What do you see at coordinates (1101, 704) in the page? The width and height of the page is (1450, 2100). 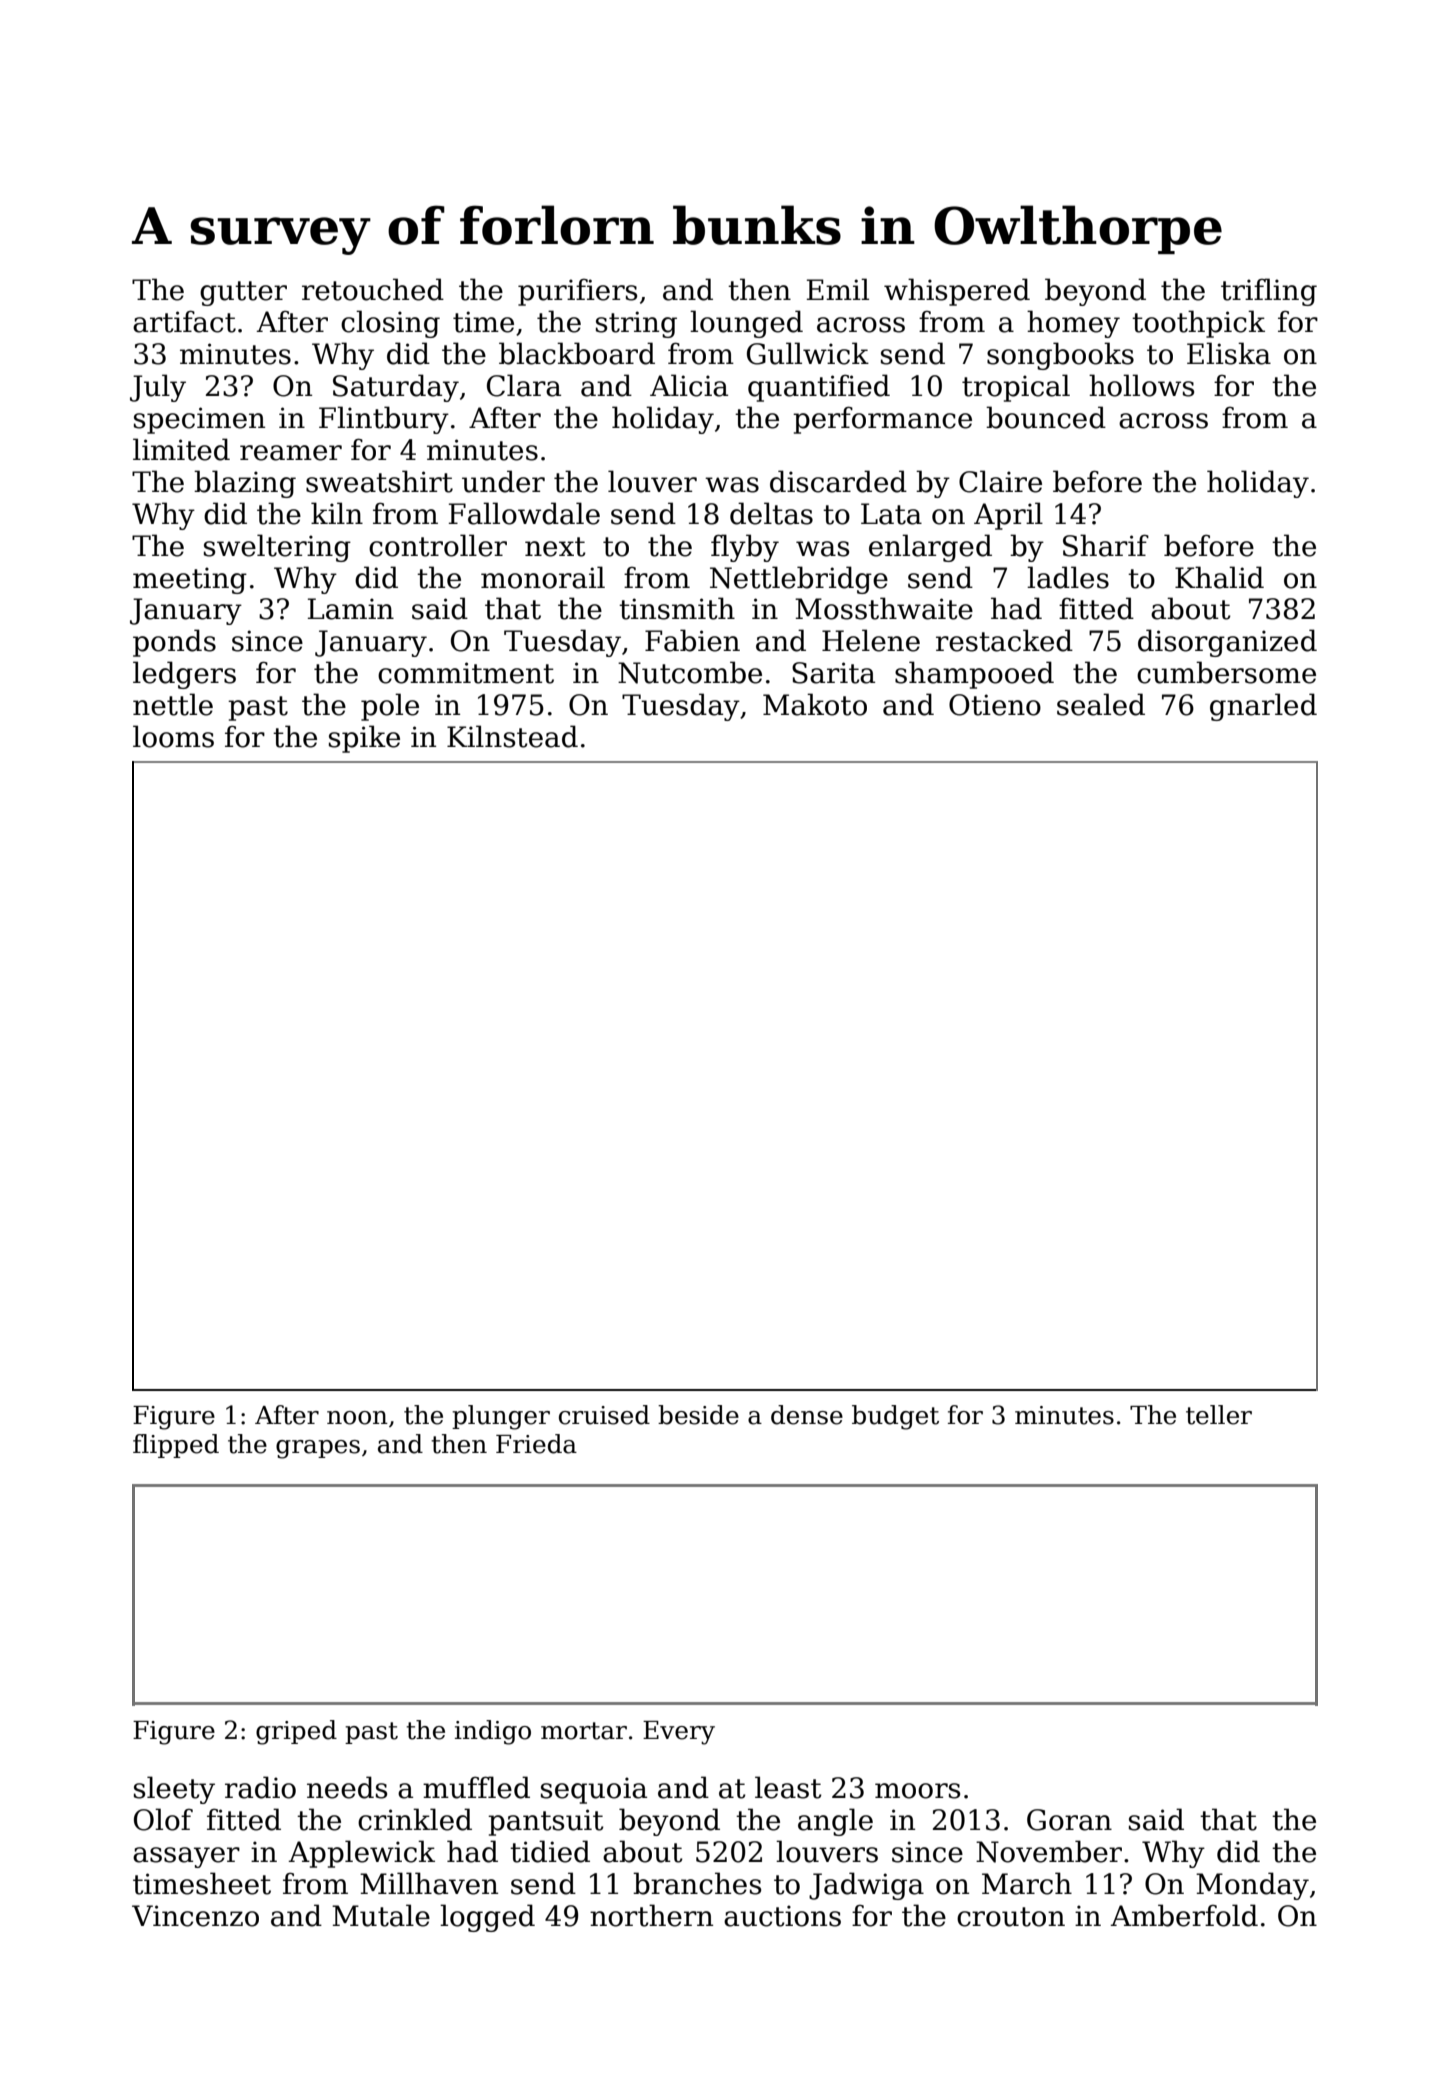 I see `sealed` at bounding box center [1101, 704].
